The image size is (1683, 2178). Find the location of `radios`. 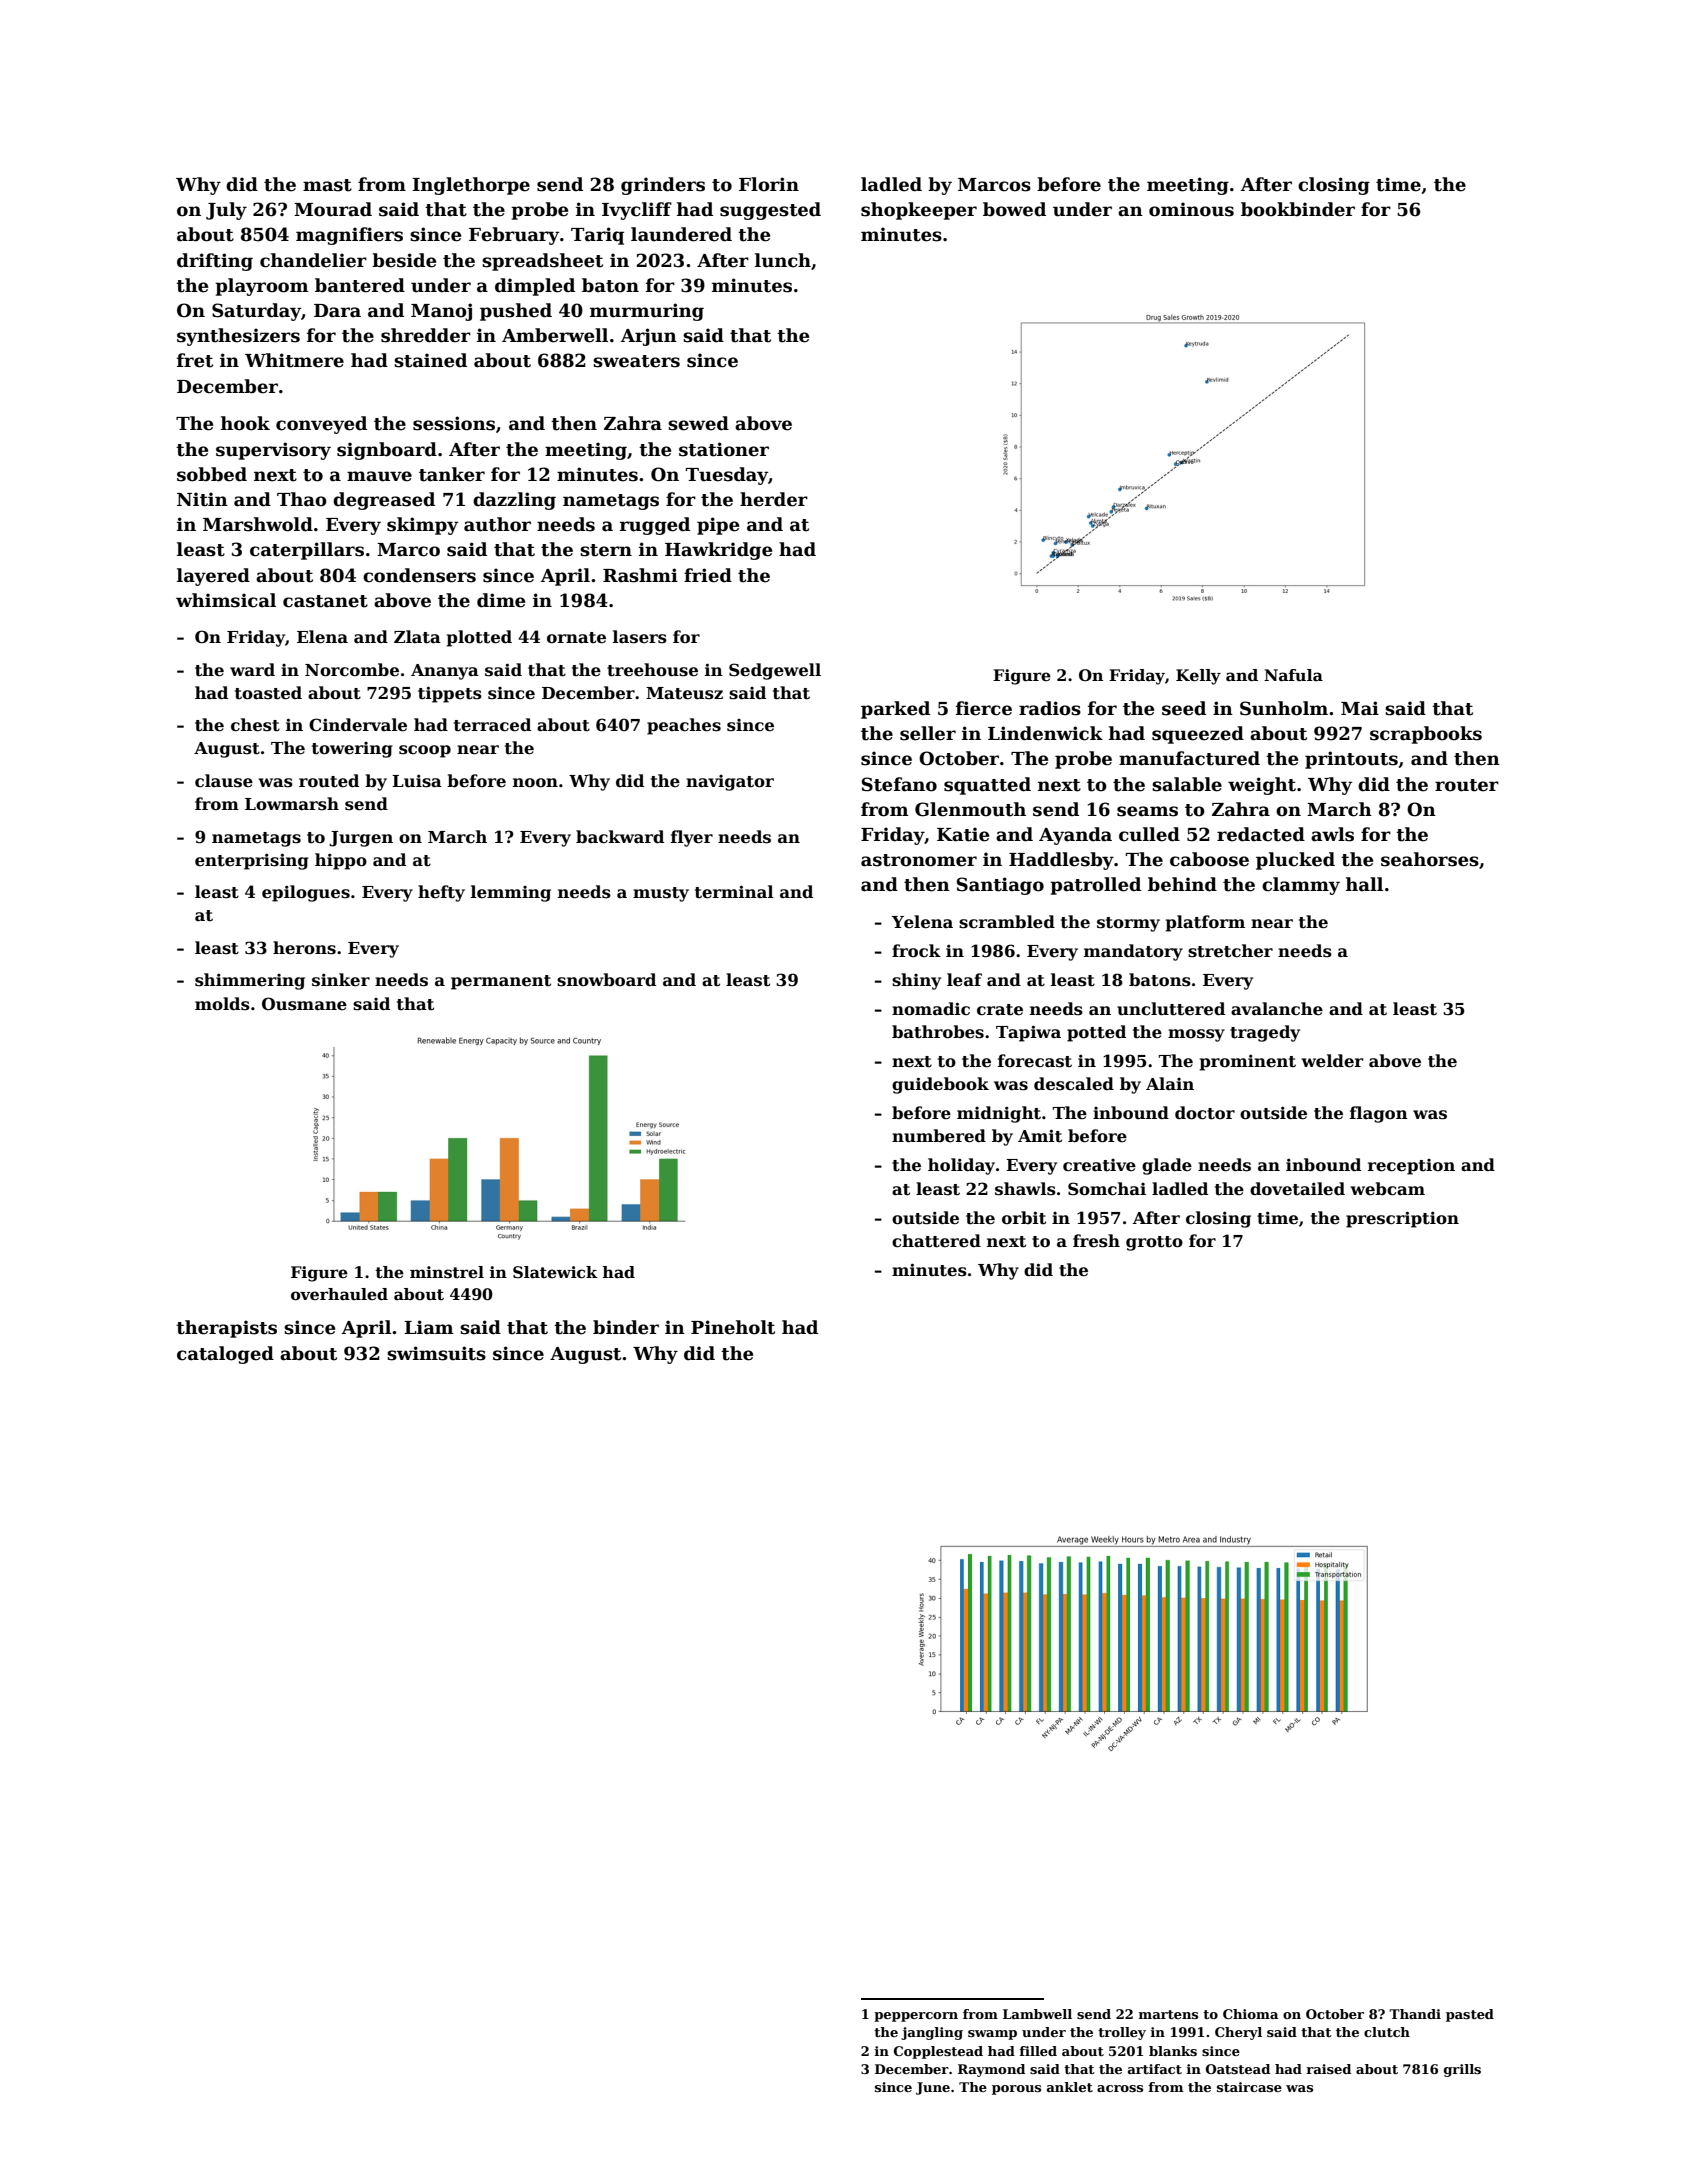

radios is located at coordinates (1050, 708).
